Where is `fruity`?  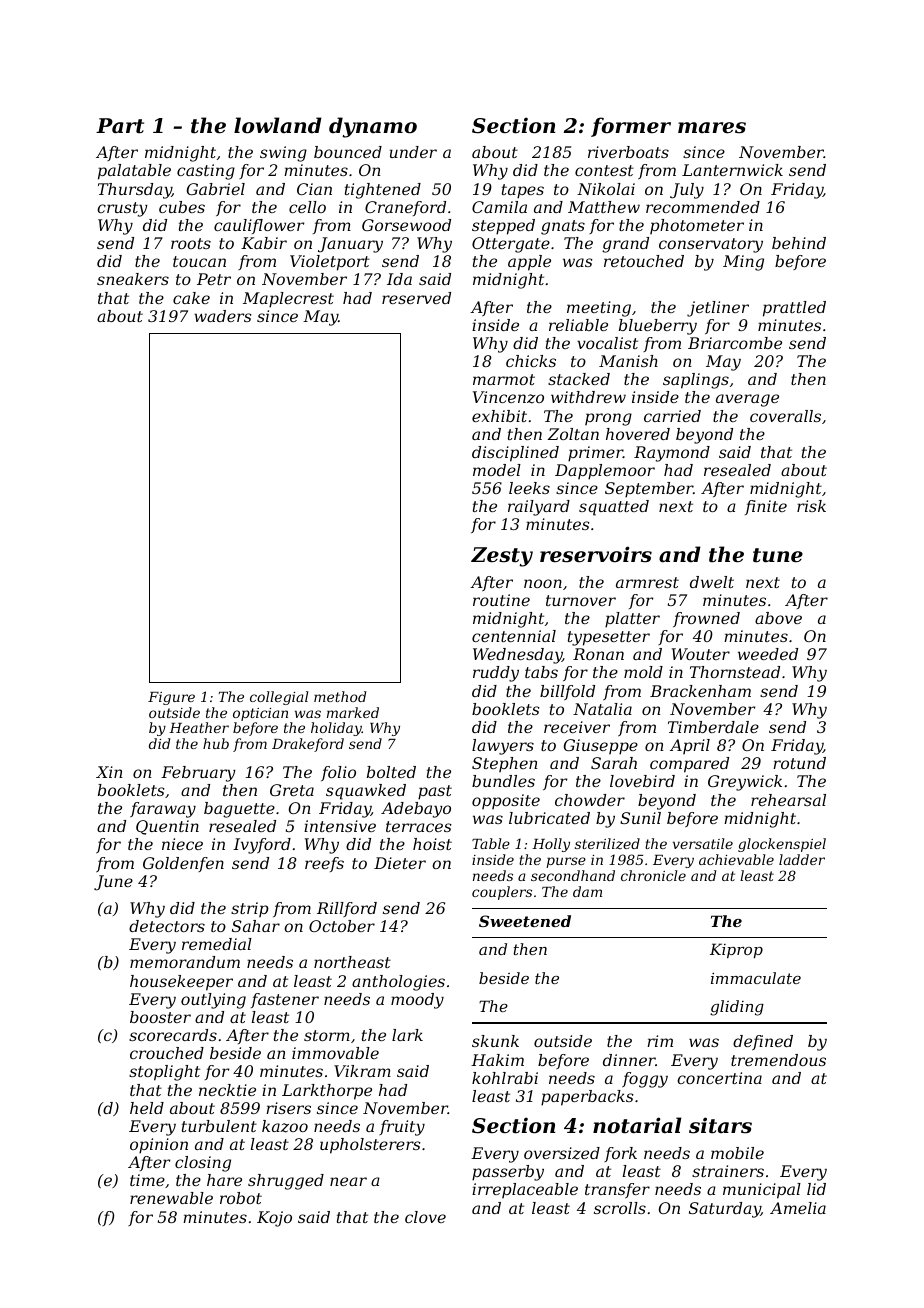
fruity is located at coordinates (402, 1128).
